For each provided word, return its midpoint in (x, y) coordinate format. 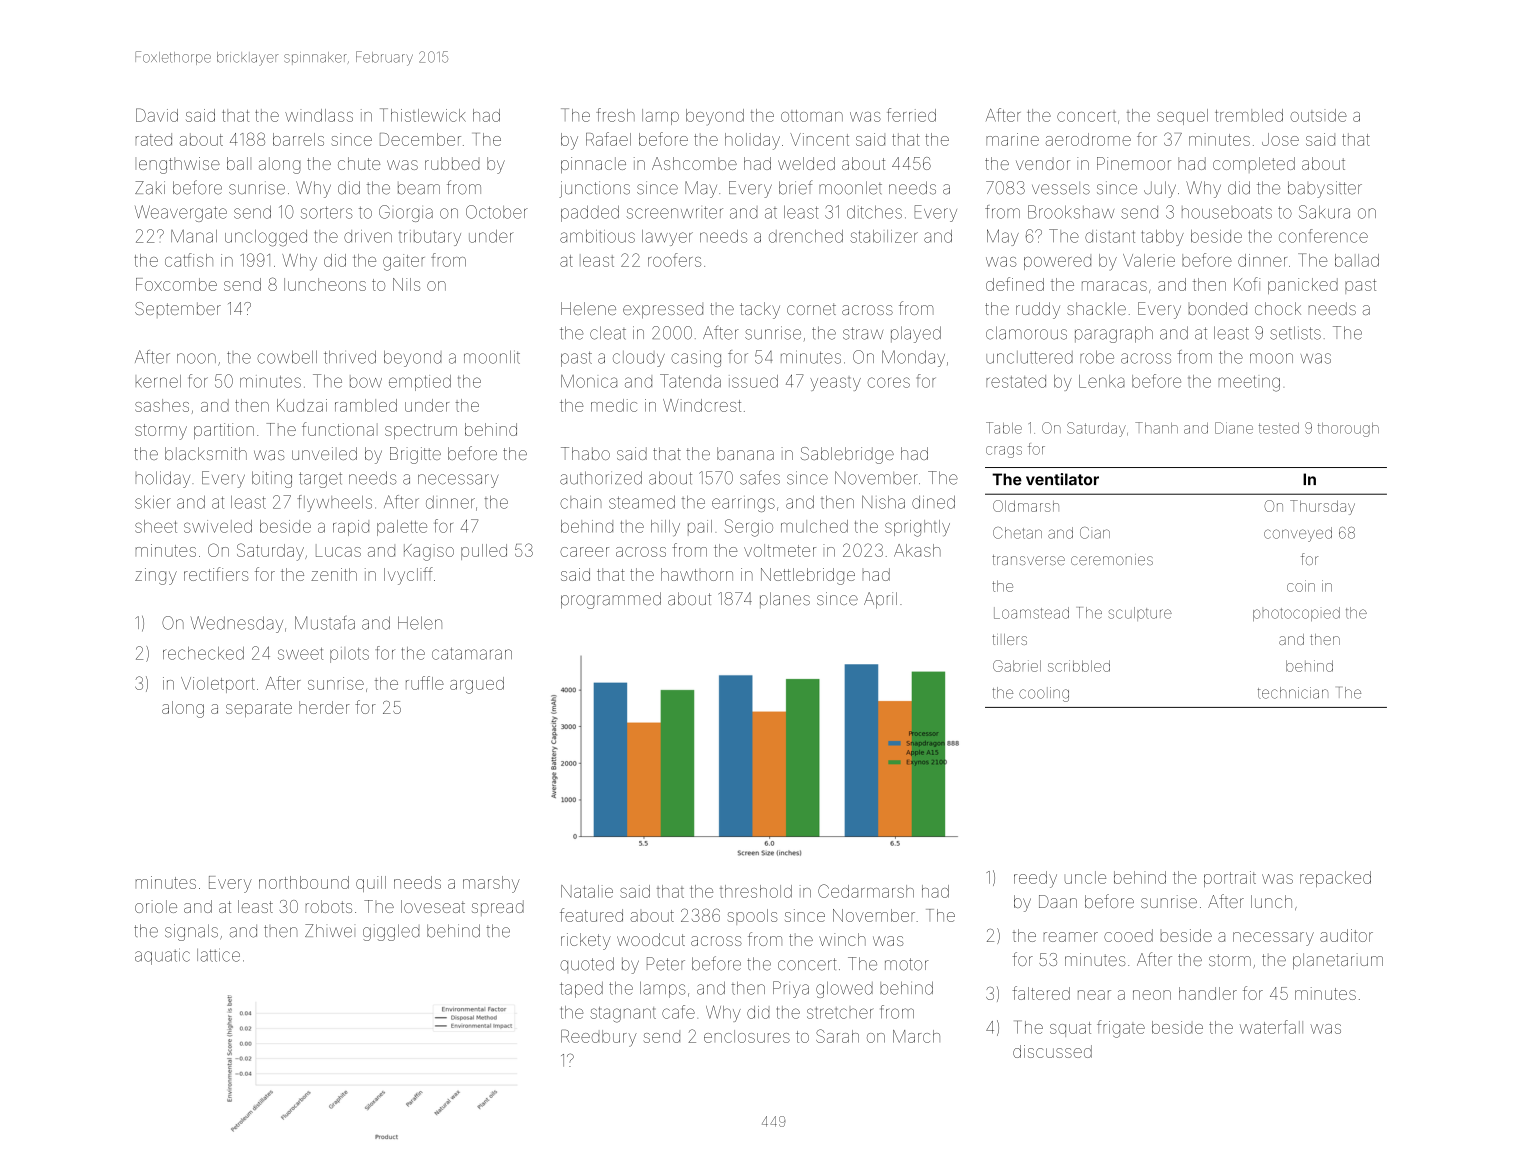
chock (1278, 308)
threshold (756, 891)
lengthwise (179, 165)
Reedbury (599, 1038)
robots (329, 906)
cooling (1044, 694)
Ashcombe (694, 163)
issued (753, 381)
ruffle (425, 683)
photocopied (1296, 614)
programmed (611, 600)
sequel (1182, 117)
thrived (350, 357)
